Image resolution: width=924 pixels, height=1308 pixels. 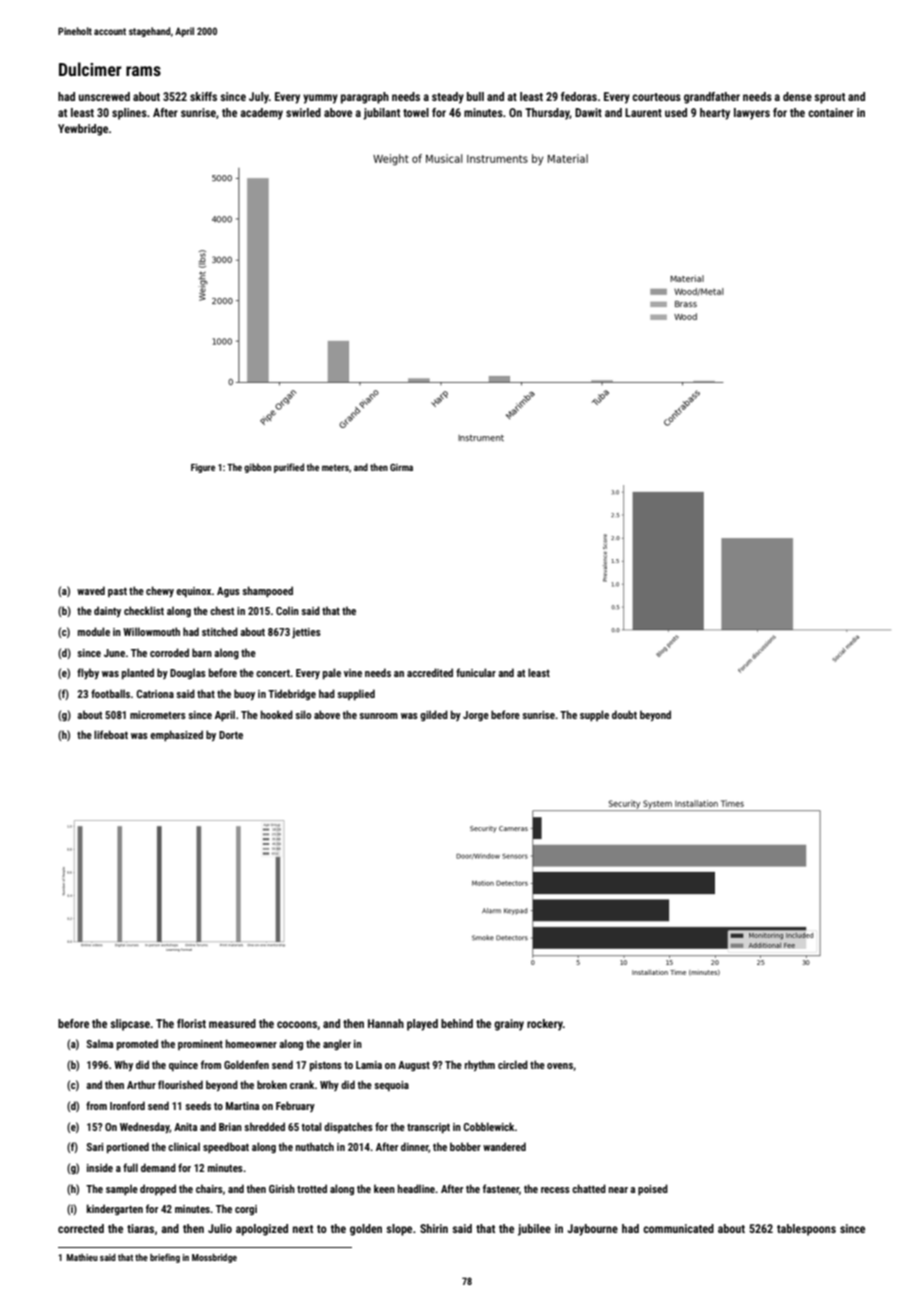 What do you see at coordinates (594, 716) in the document?
I see `supple` at bounding box center [594, 716].
